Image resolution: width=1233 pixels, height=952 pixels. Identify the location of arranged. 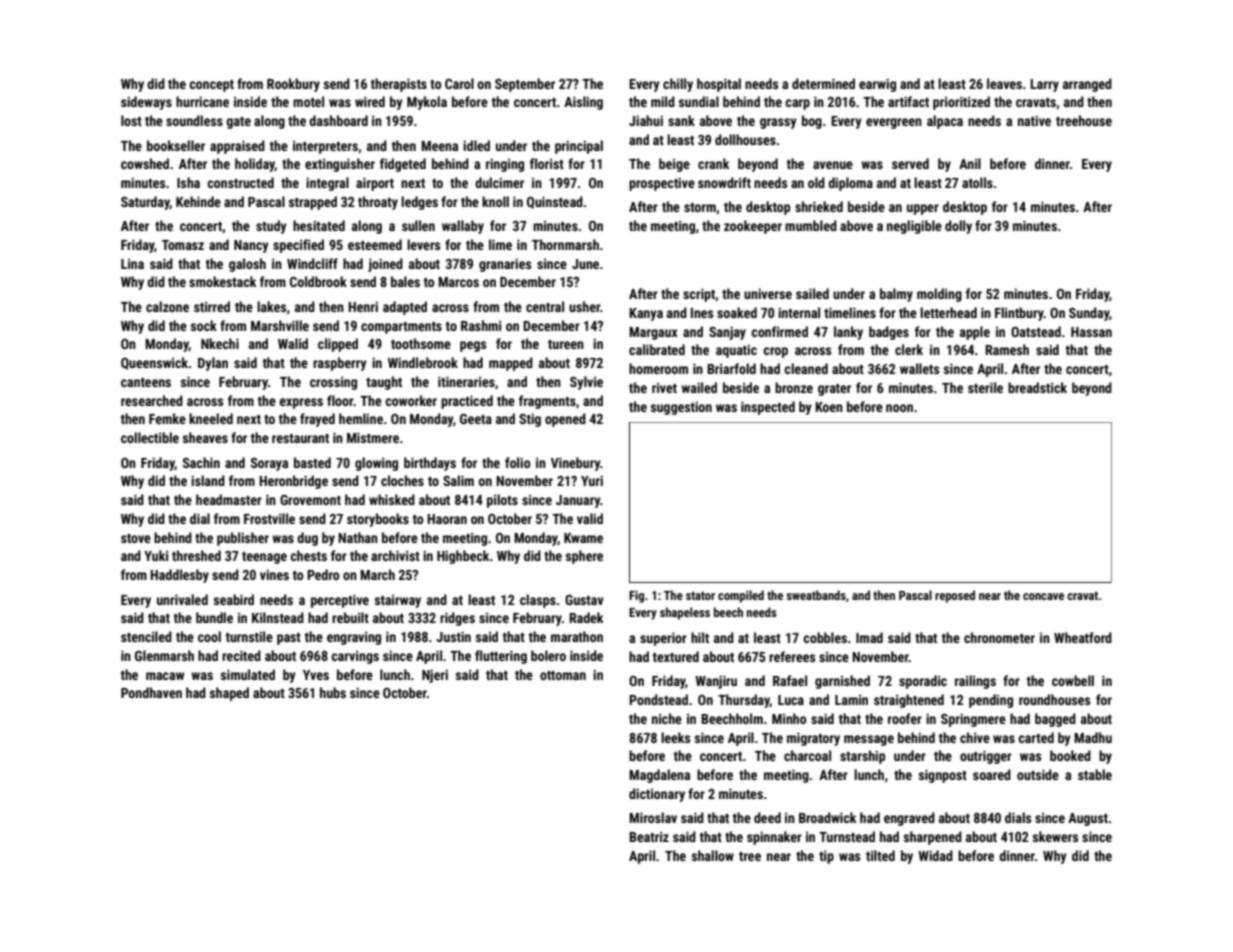
(1087, 85).
